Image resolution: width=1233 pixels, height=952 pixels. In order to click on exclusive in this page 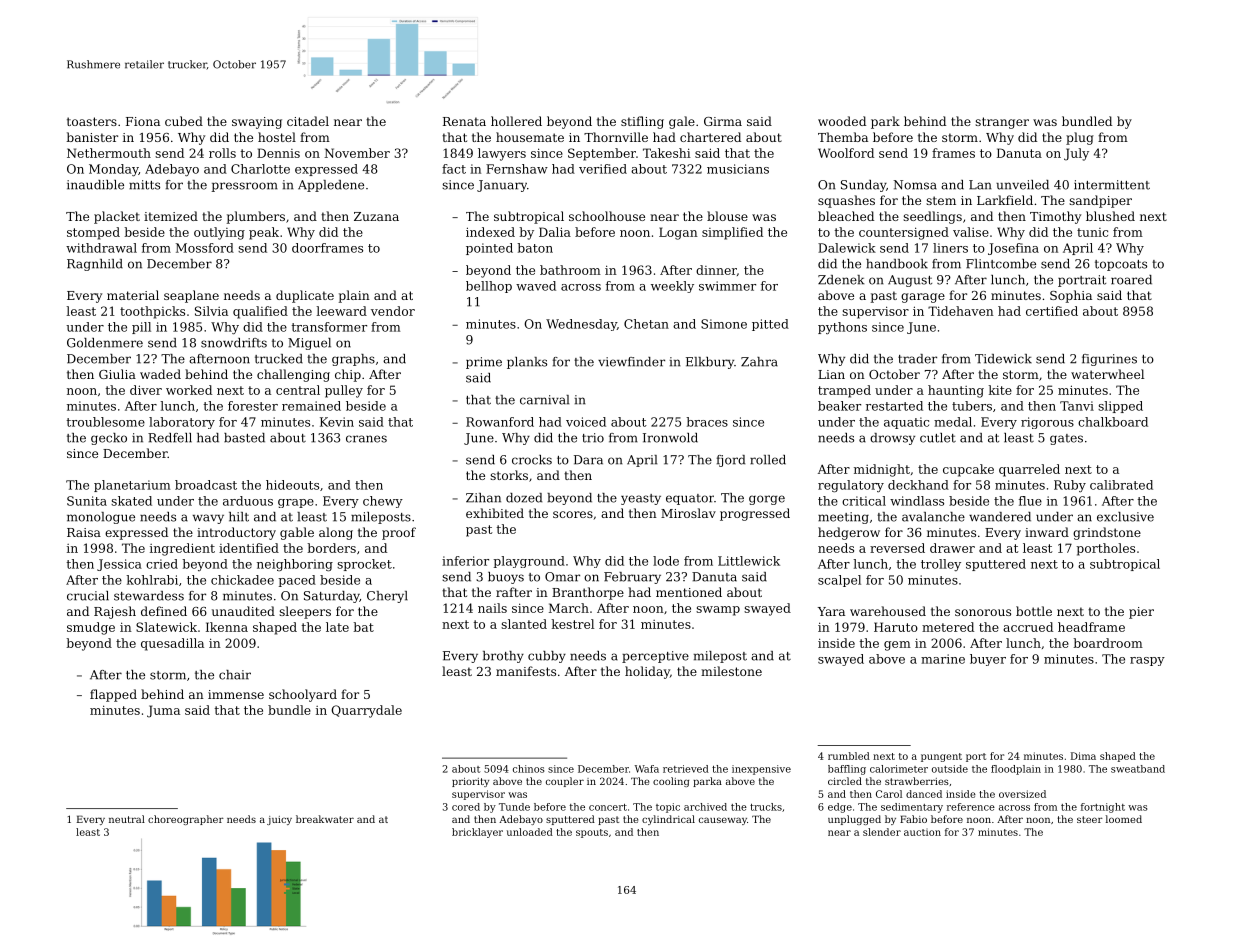, I will do `click(1125, 517)`.
